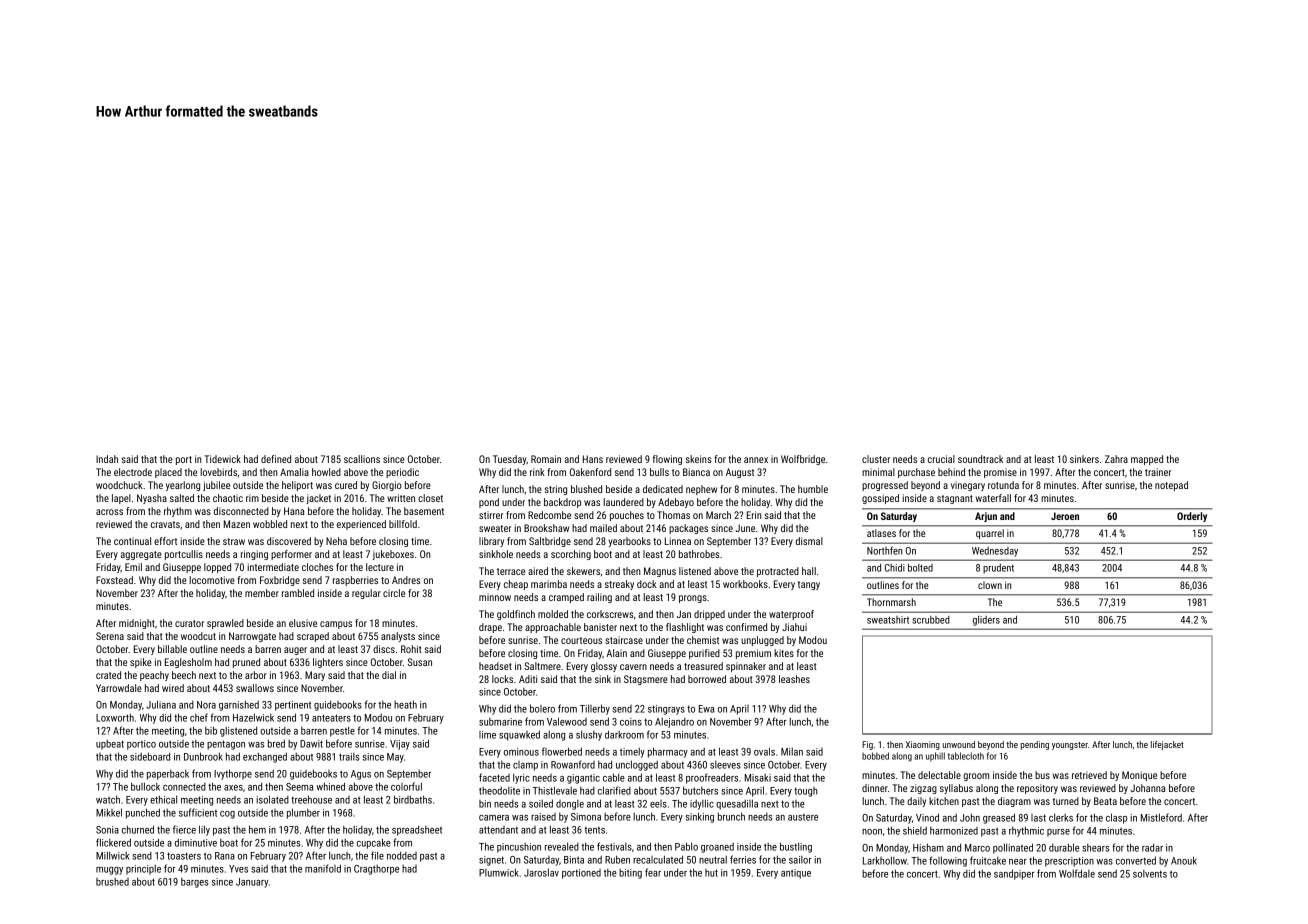  Describe the element at coordinates (666, 710) in the page. I see `stingrays` at that location.
